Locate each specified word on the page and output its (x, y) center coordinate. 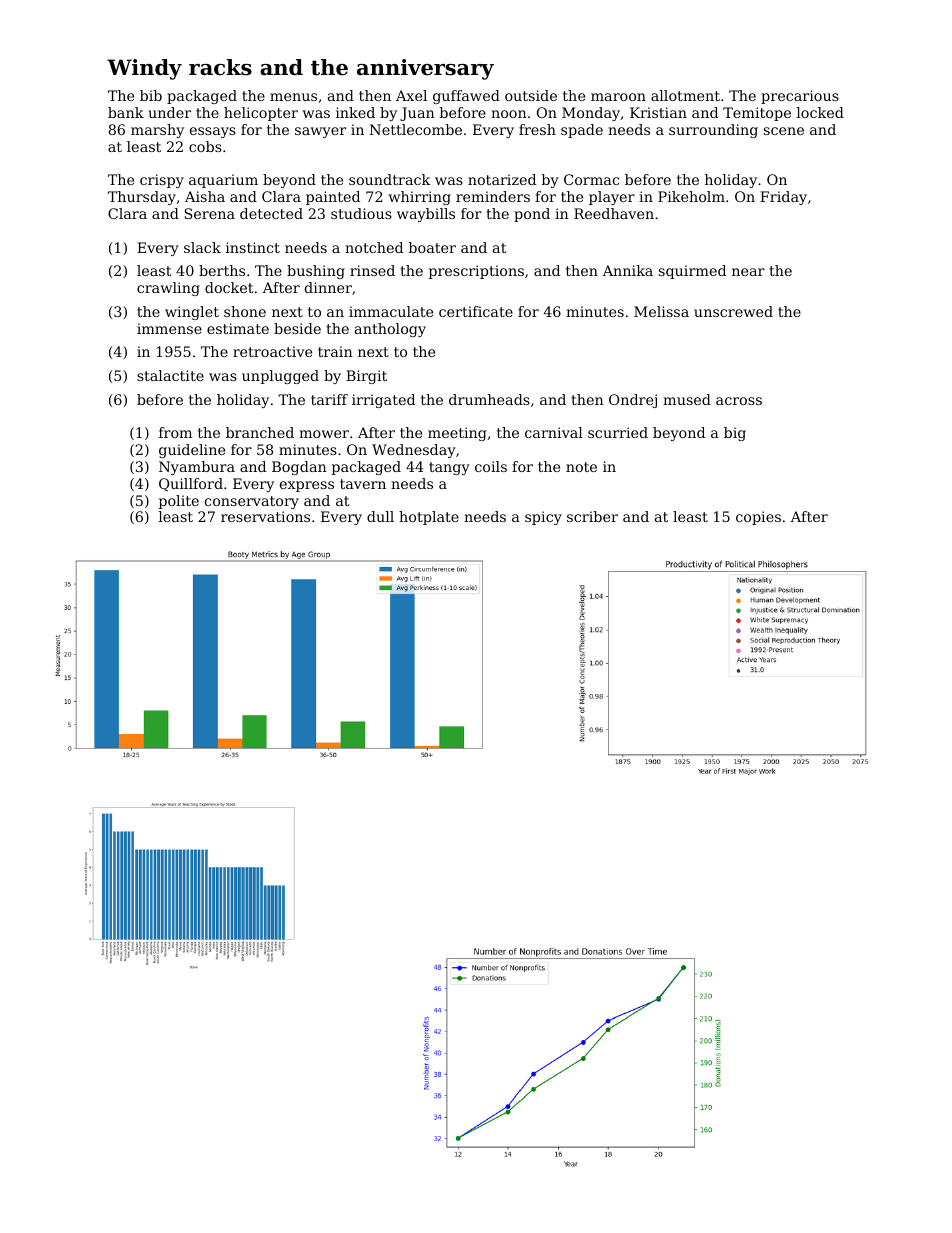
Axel (411, 95)
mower (324, 434)
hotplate (429, 518)
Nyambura (197, 468)
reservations (265, 516)
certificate (476, 311)
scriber (592, 516)
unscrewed (733, 311)
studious (361, 213)
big (735, 434)
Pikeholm (691, 196)
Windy (144, 69)
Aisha (205, 196)
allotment (685, 95)
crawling (168, 289)
